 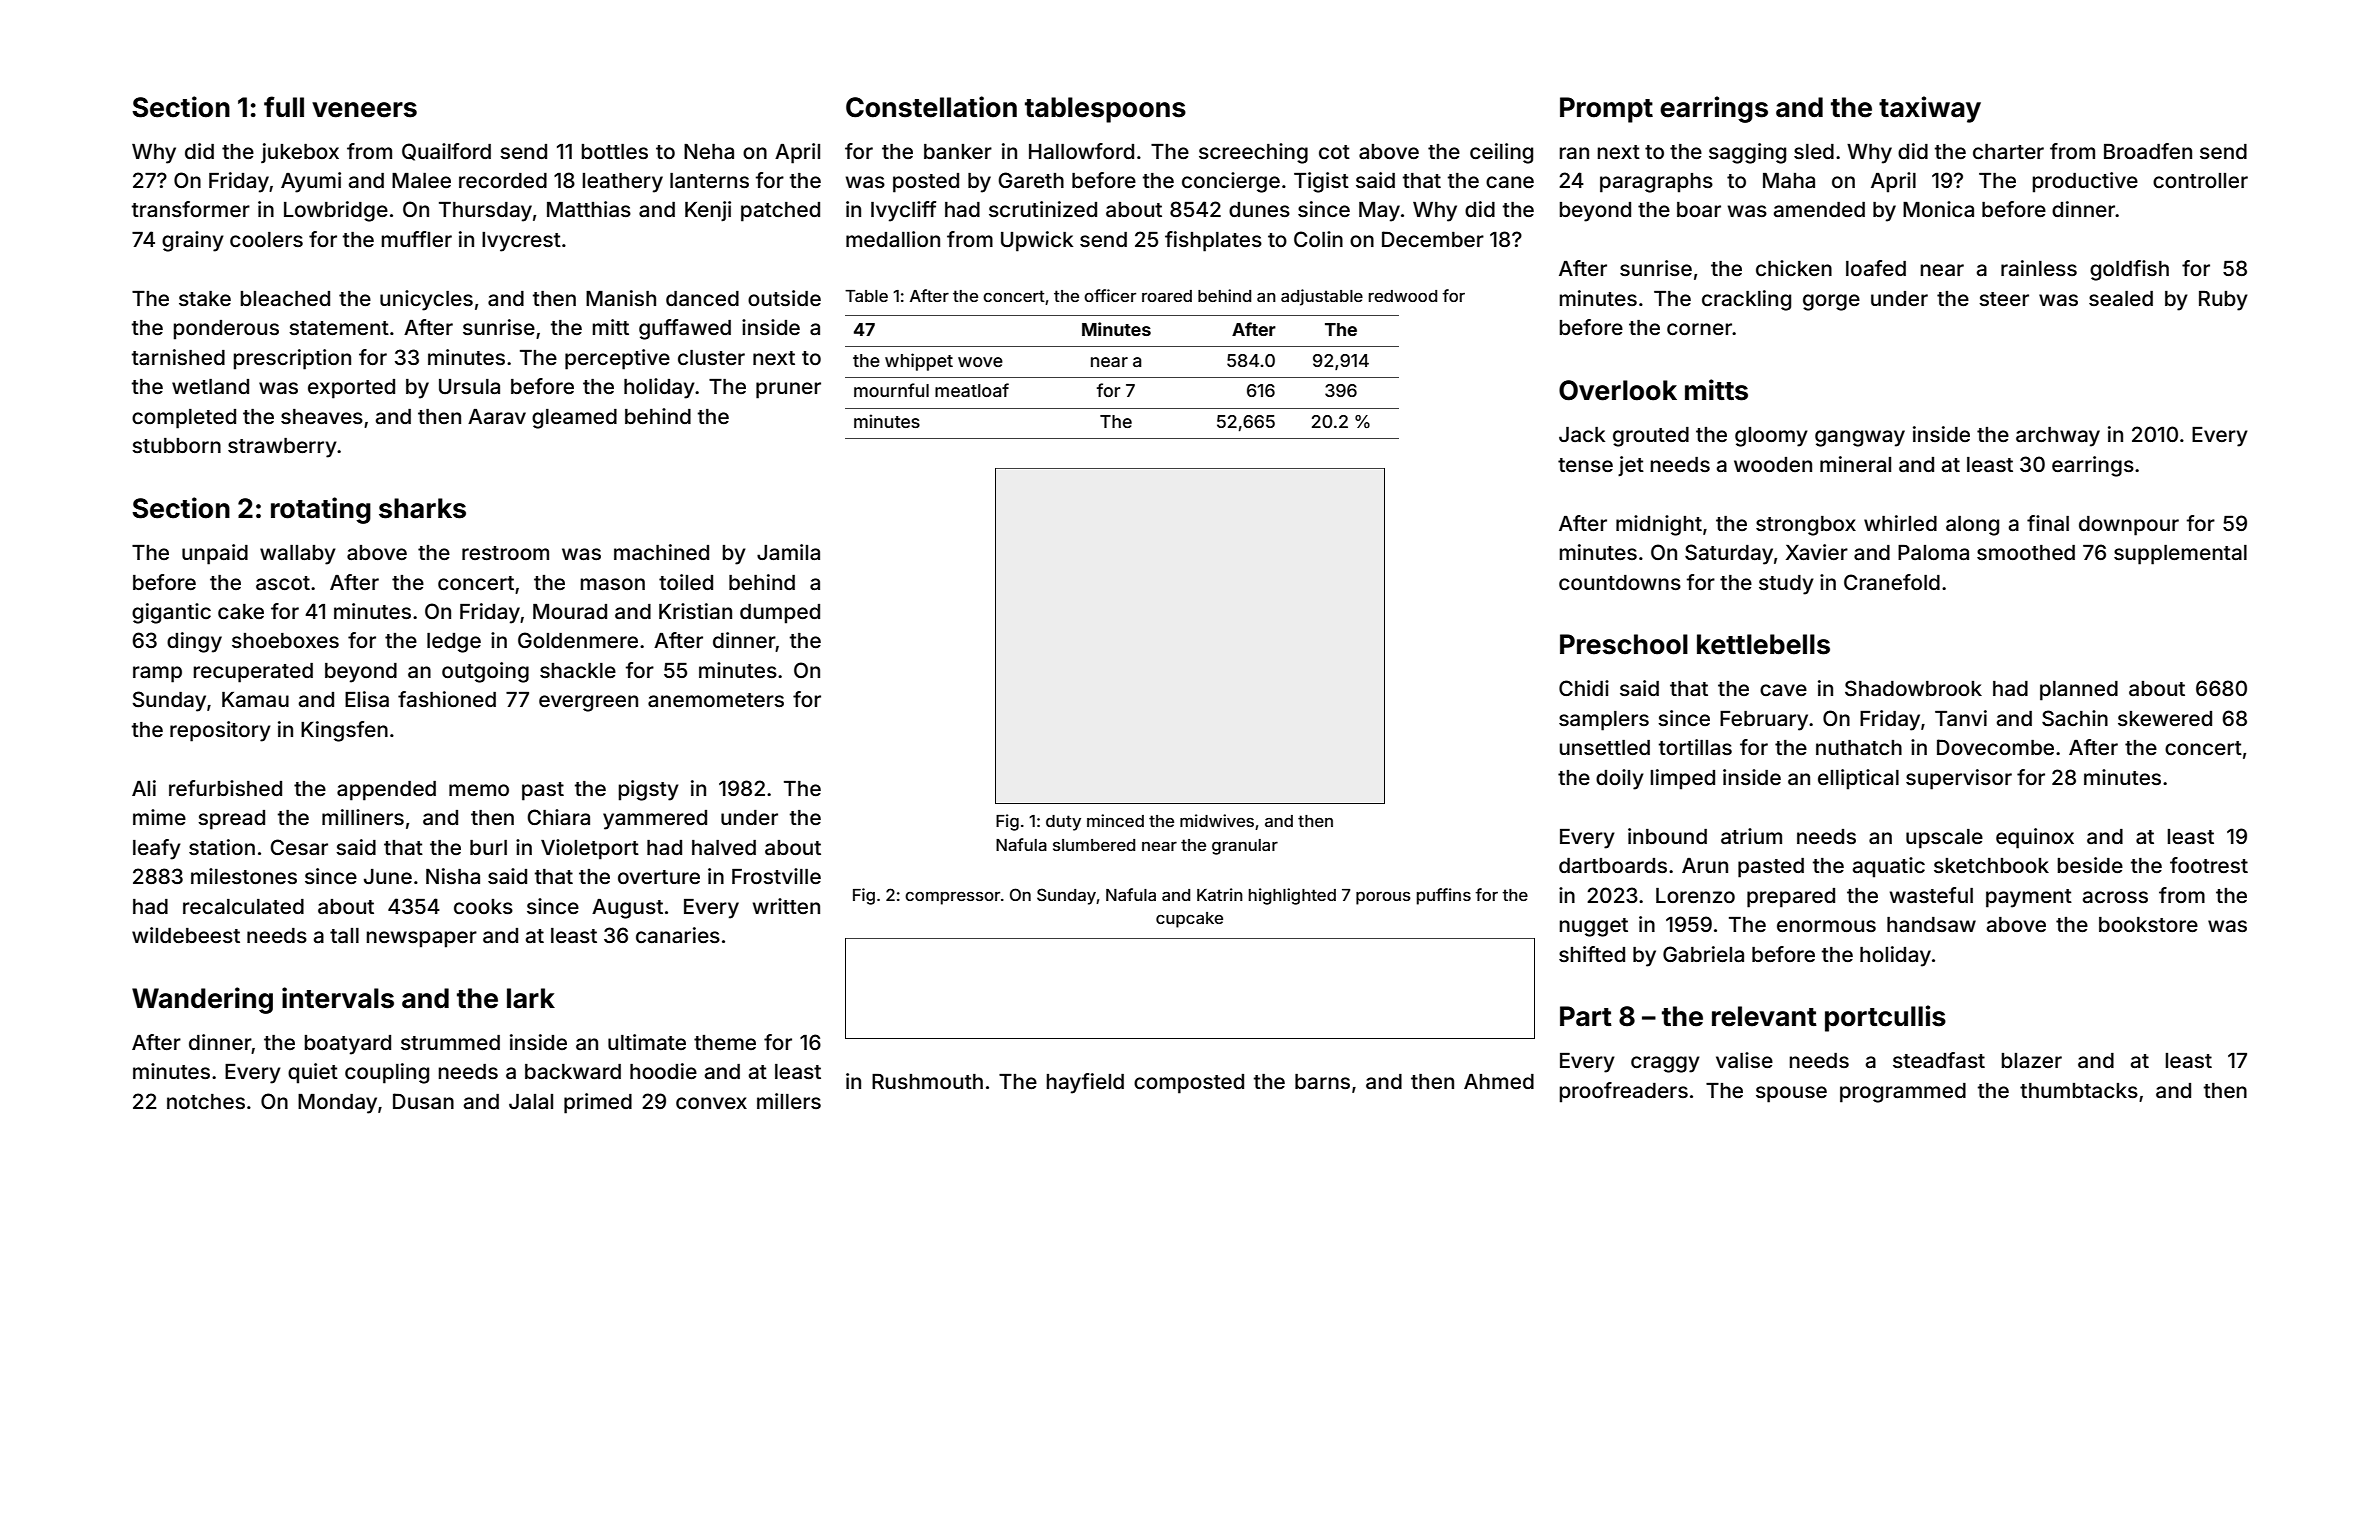 What do you see at coordinates (157, 849) in the document?
I see `leafy` at bounding box center [157, 849].
